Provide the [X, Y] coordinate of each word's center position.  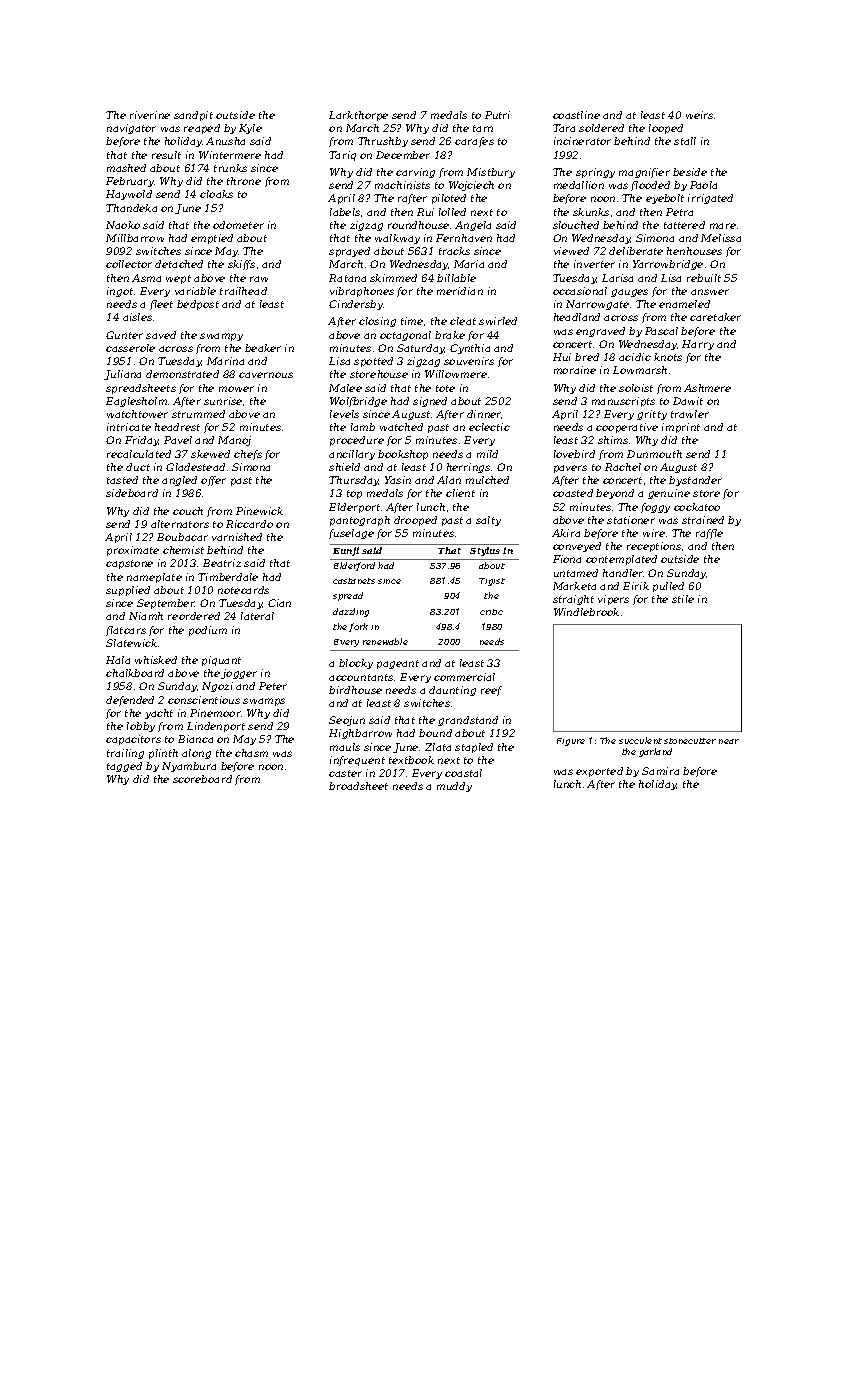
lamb [363, 427]
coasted [573, 493]
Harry [698, 345]
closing [377, 322]
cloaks [216, 194]
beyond [615, 494]
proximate [133, 551]
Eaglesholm [136, 402]
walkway [397, 239]
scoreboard [202, 779]
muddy [454, 787]
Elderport [354, 508]
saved [161, 335]
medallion [579, 185]
